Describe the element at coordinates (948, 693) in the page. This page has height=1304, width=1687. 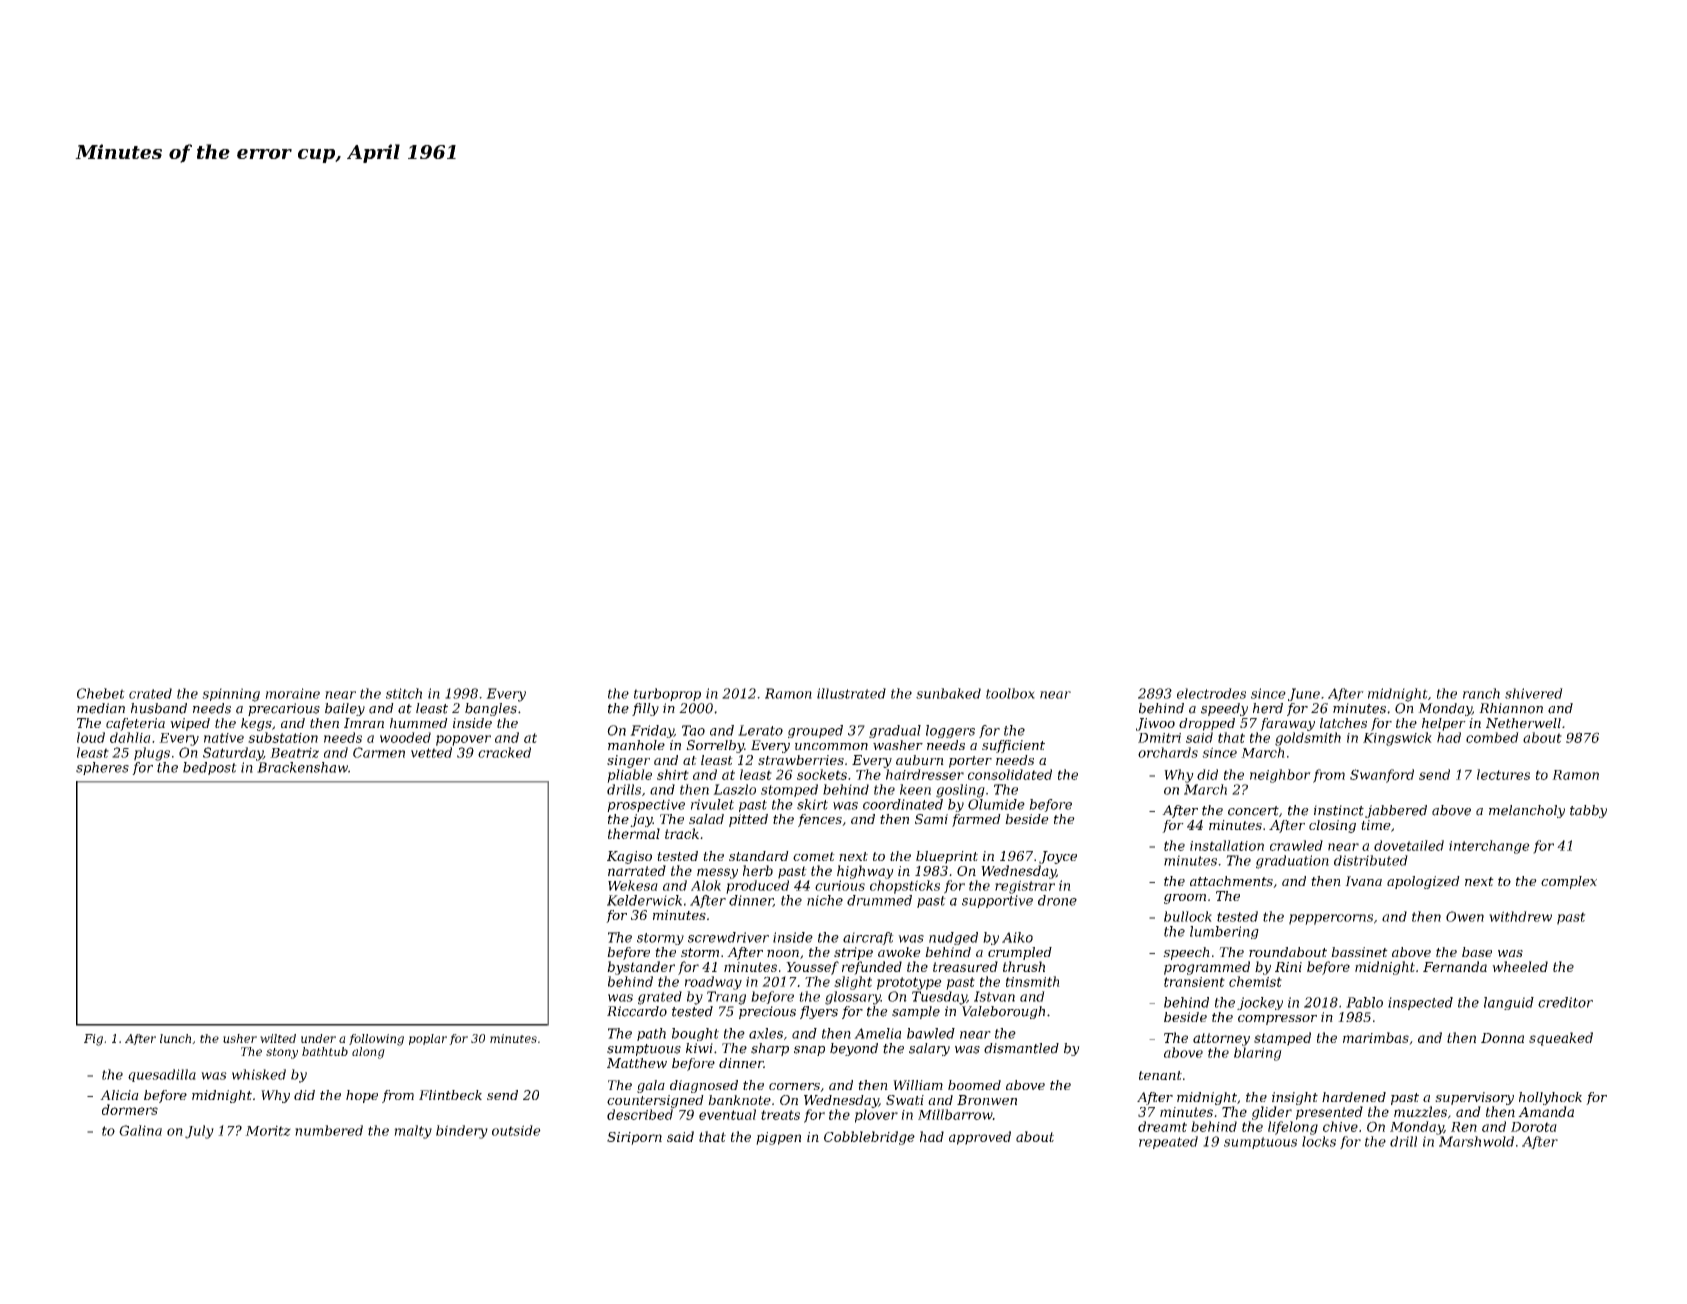
I see `sunbaked` at that location.
